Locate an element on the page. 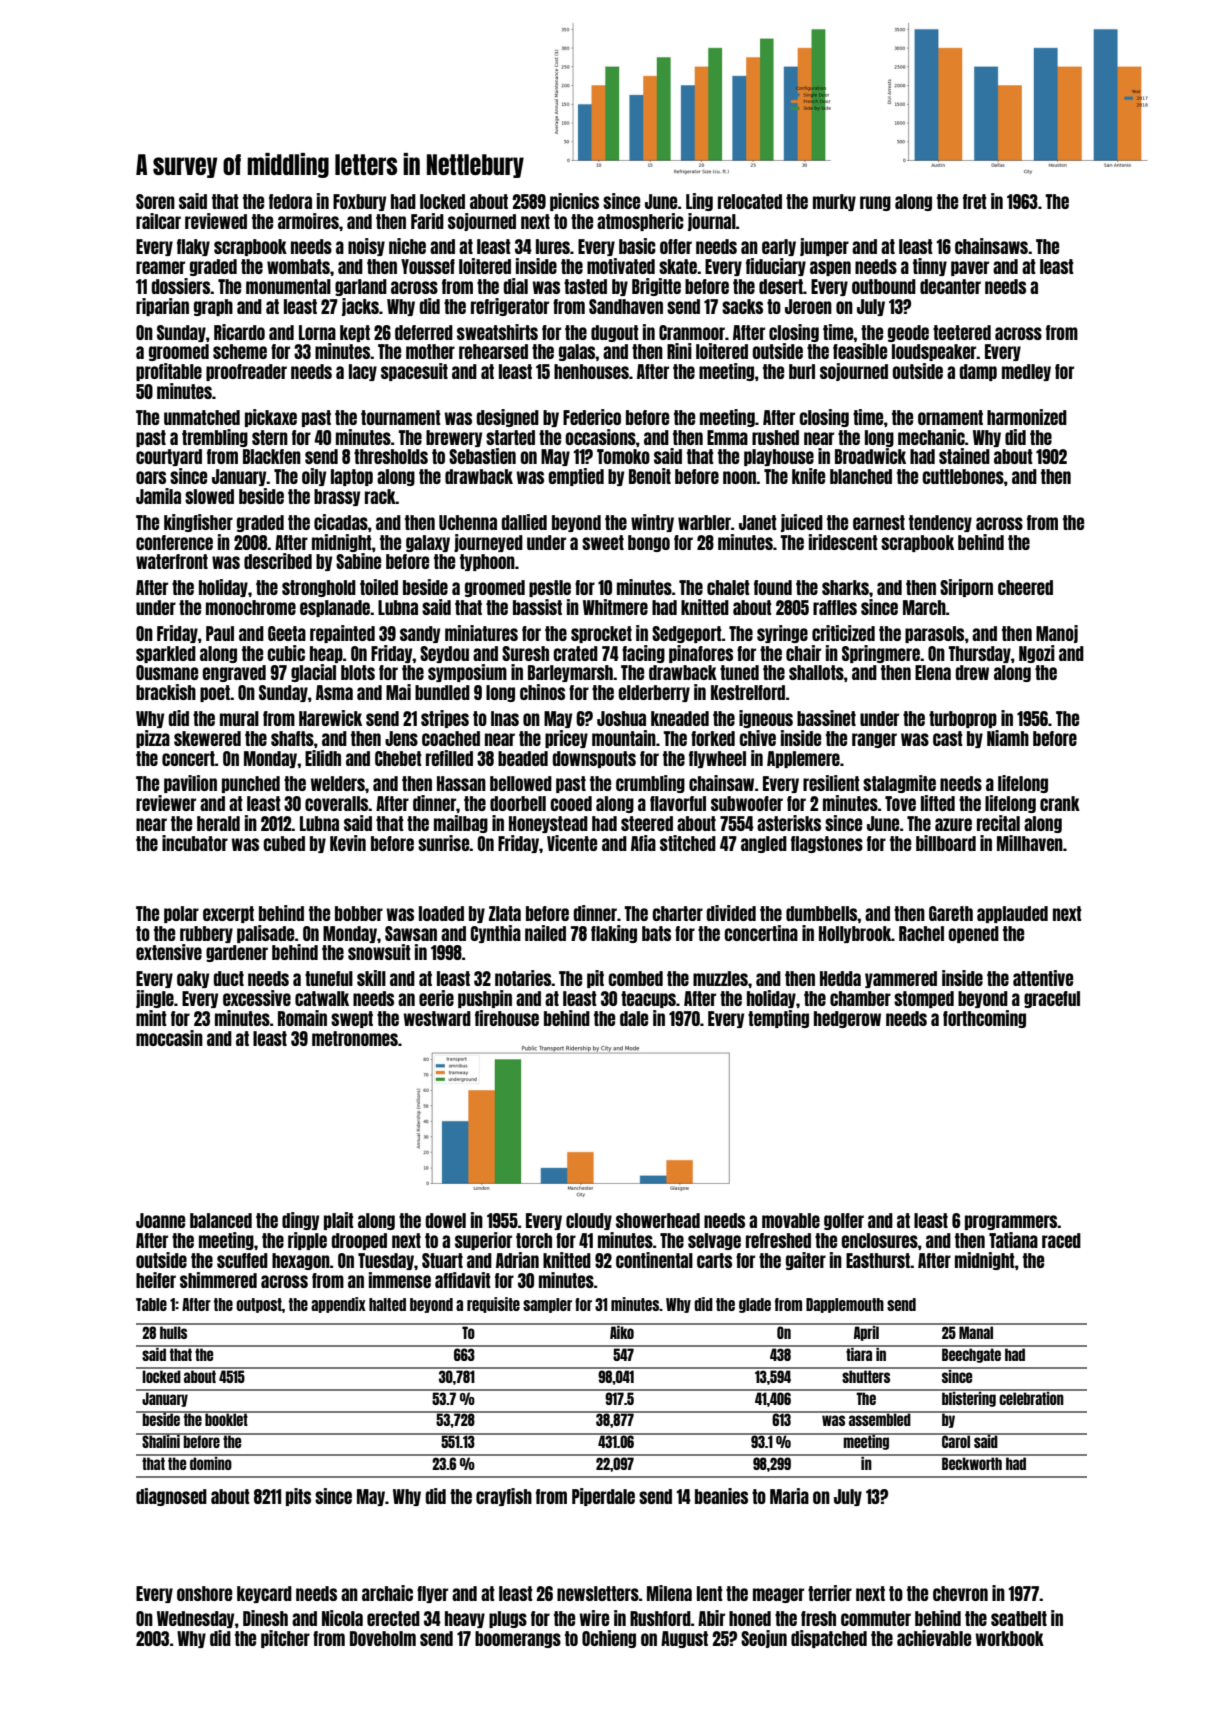 This image has width=1223, height=1729. workbook is located at coordinates (1009, 1638).
